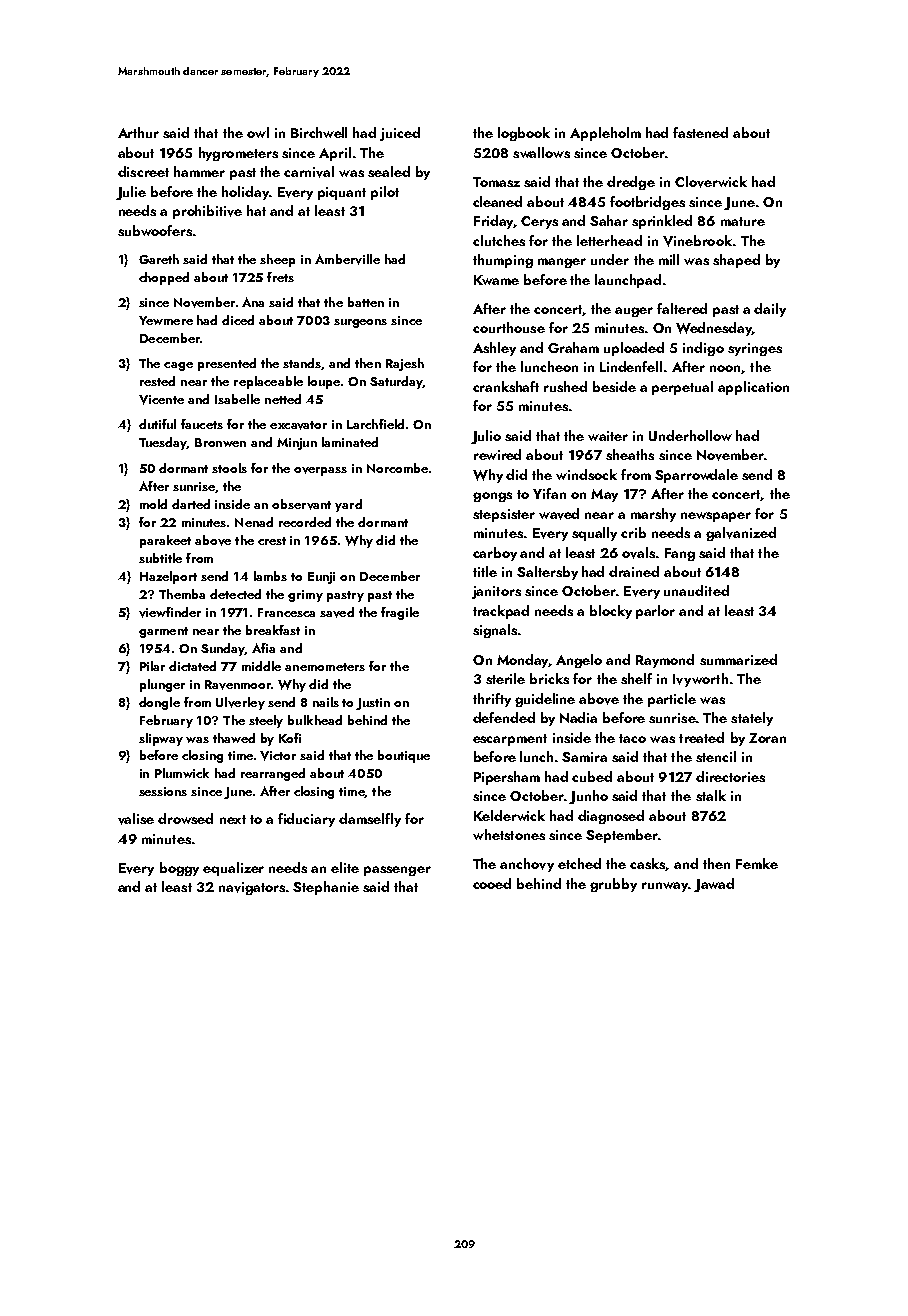  I want to click on thrifty, so click(492, 700).
